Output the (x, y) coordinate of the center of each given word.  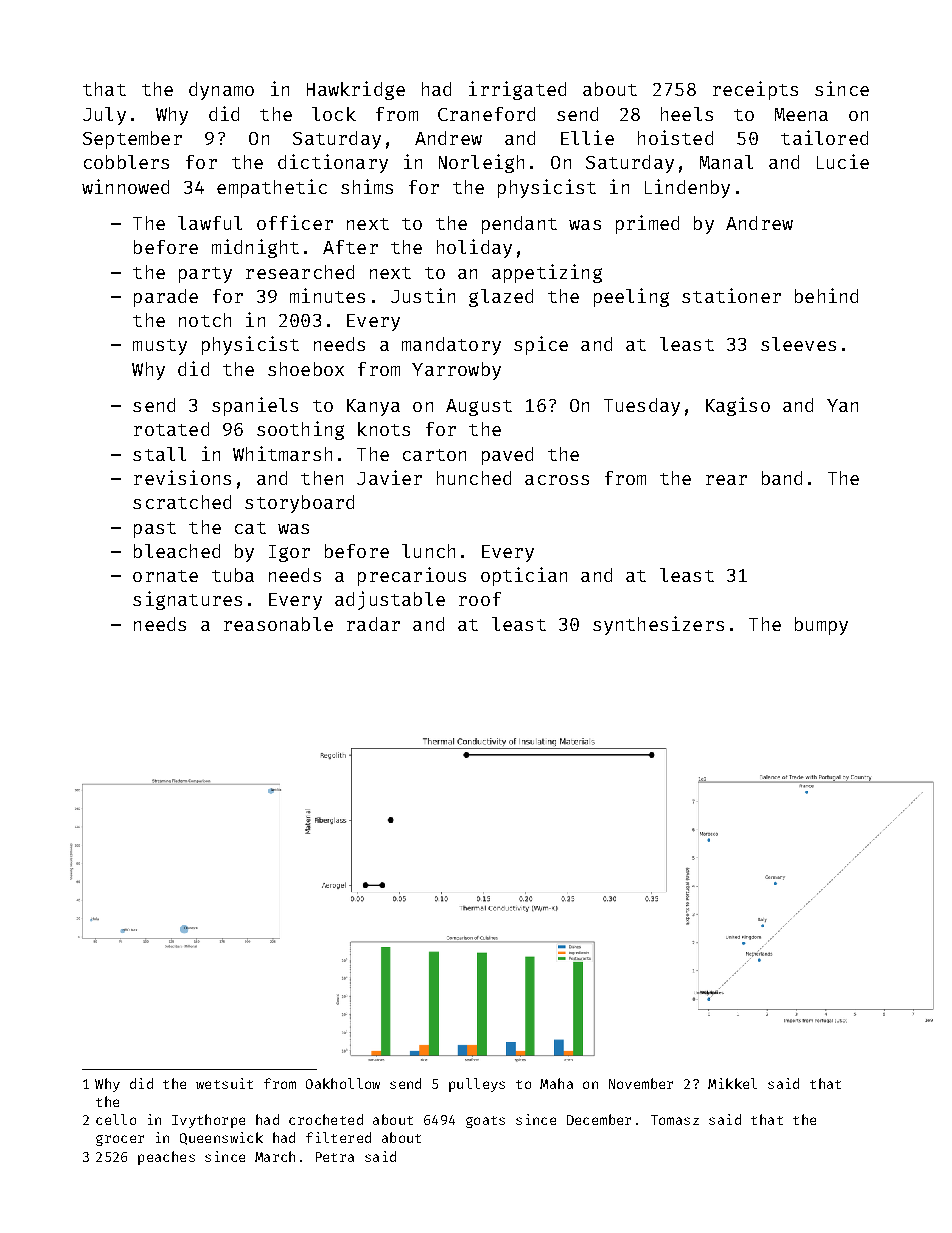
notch (205, 320)
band (782, 478)
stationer (731, 295)
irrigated (517, 90)
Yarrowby (456, 371)
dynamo (221, 91)
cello (116, 1119)
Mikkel (732, 1083)
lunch (428, 551)
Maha (556, 1083)
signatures (187, 600)
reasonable (278, 624)
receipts (755, 90)
